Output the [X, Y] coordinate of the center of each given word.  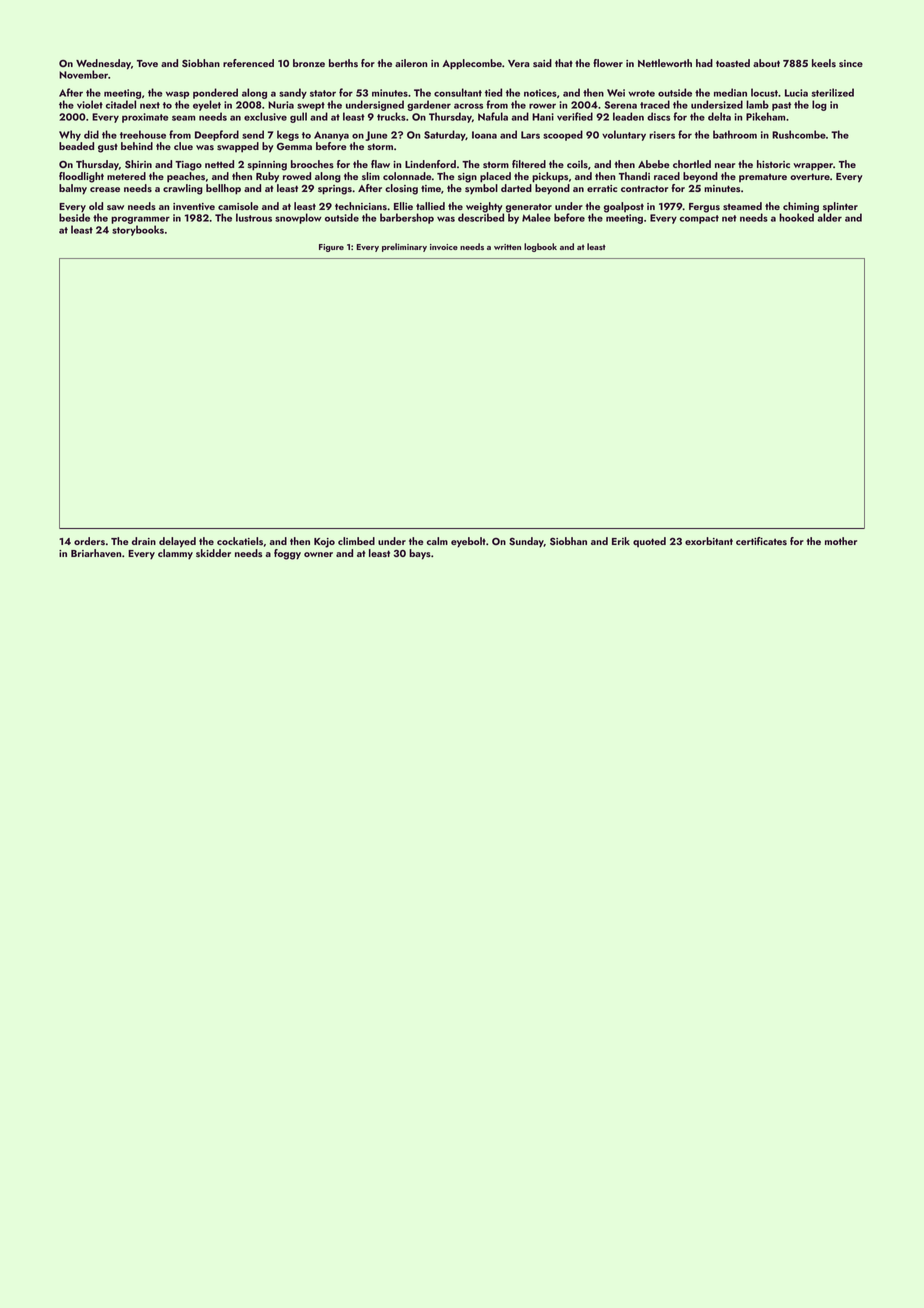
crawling [183, 189]
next [150, 105]
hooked [796, 217]
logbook [540, 247]
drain [144, 541]
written [507, 247]
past [781, 106]
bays [420, 554]
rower [542, 106]
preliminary [404, 247]
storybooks [138, 230]
